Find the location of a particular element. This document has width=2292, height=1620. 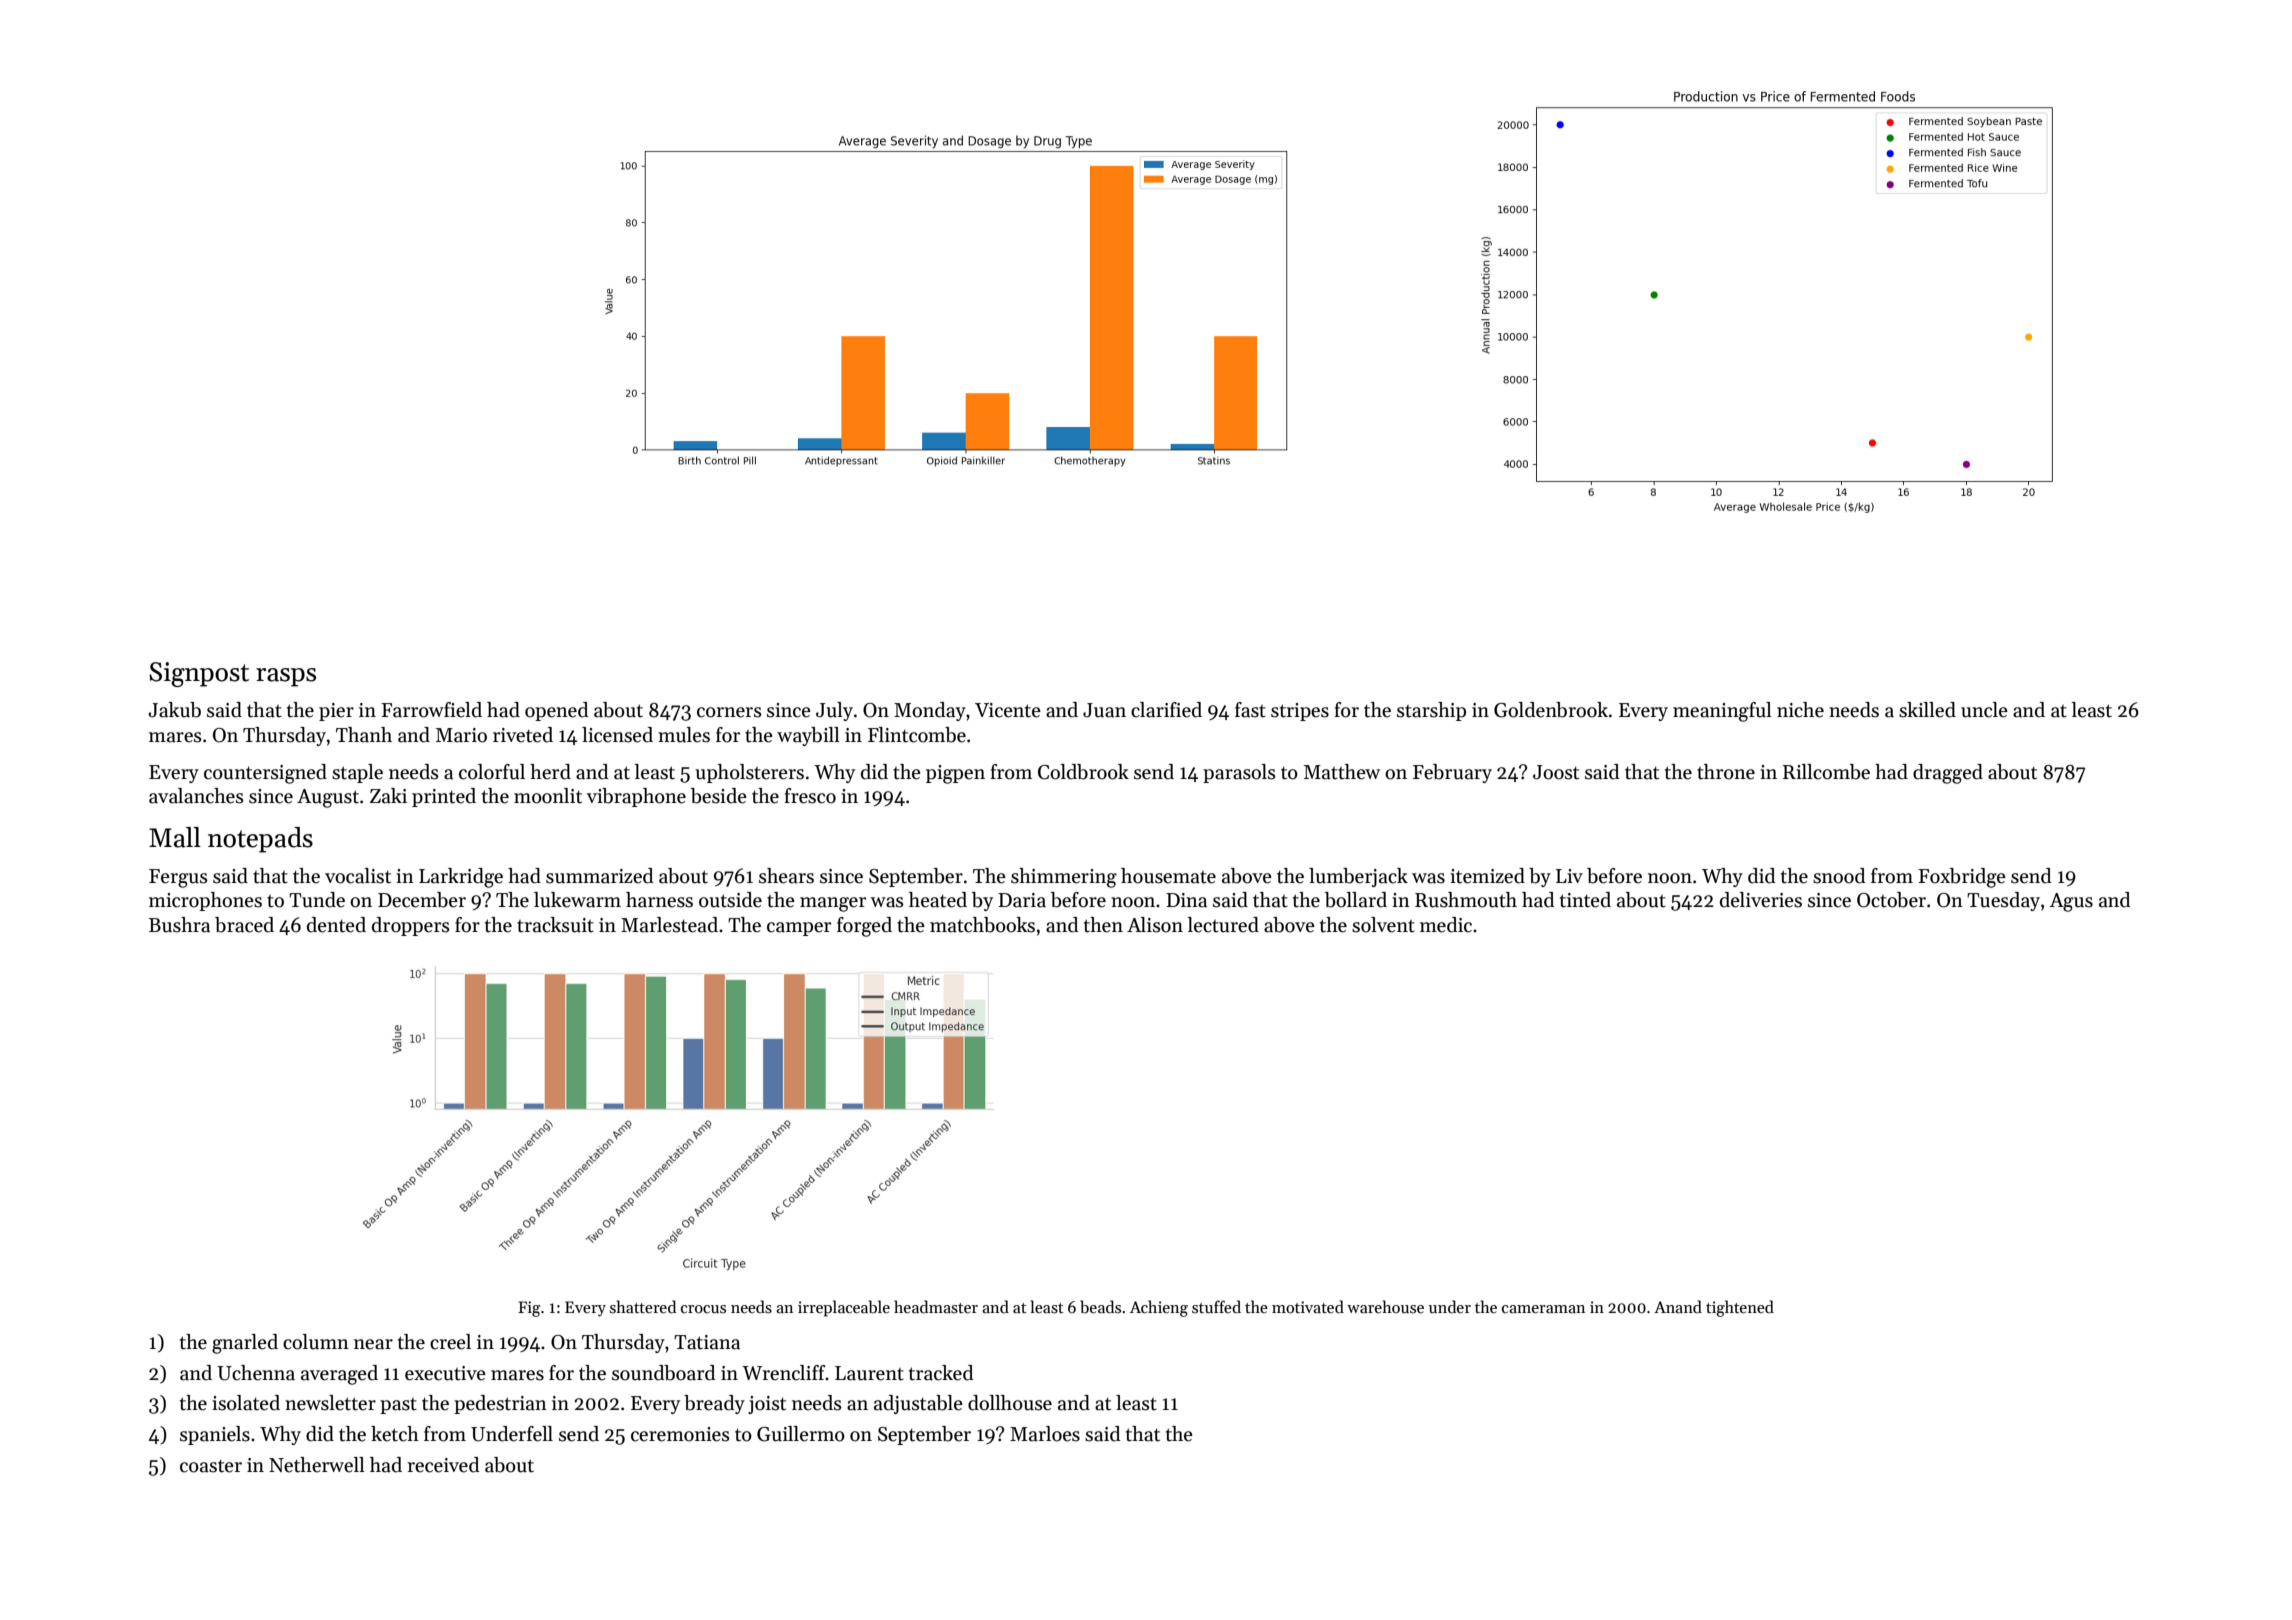

Matthew is located at coordinates (1342, 772).
